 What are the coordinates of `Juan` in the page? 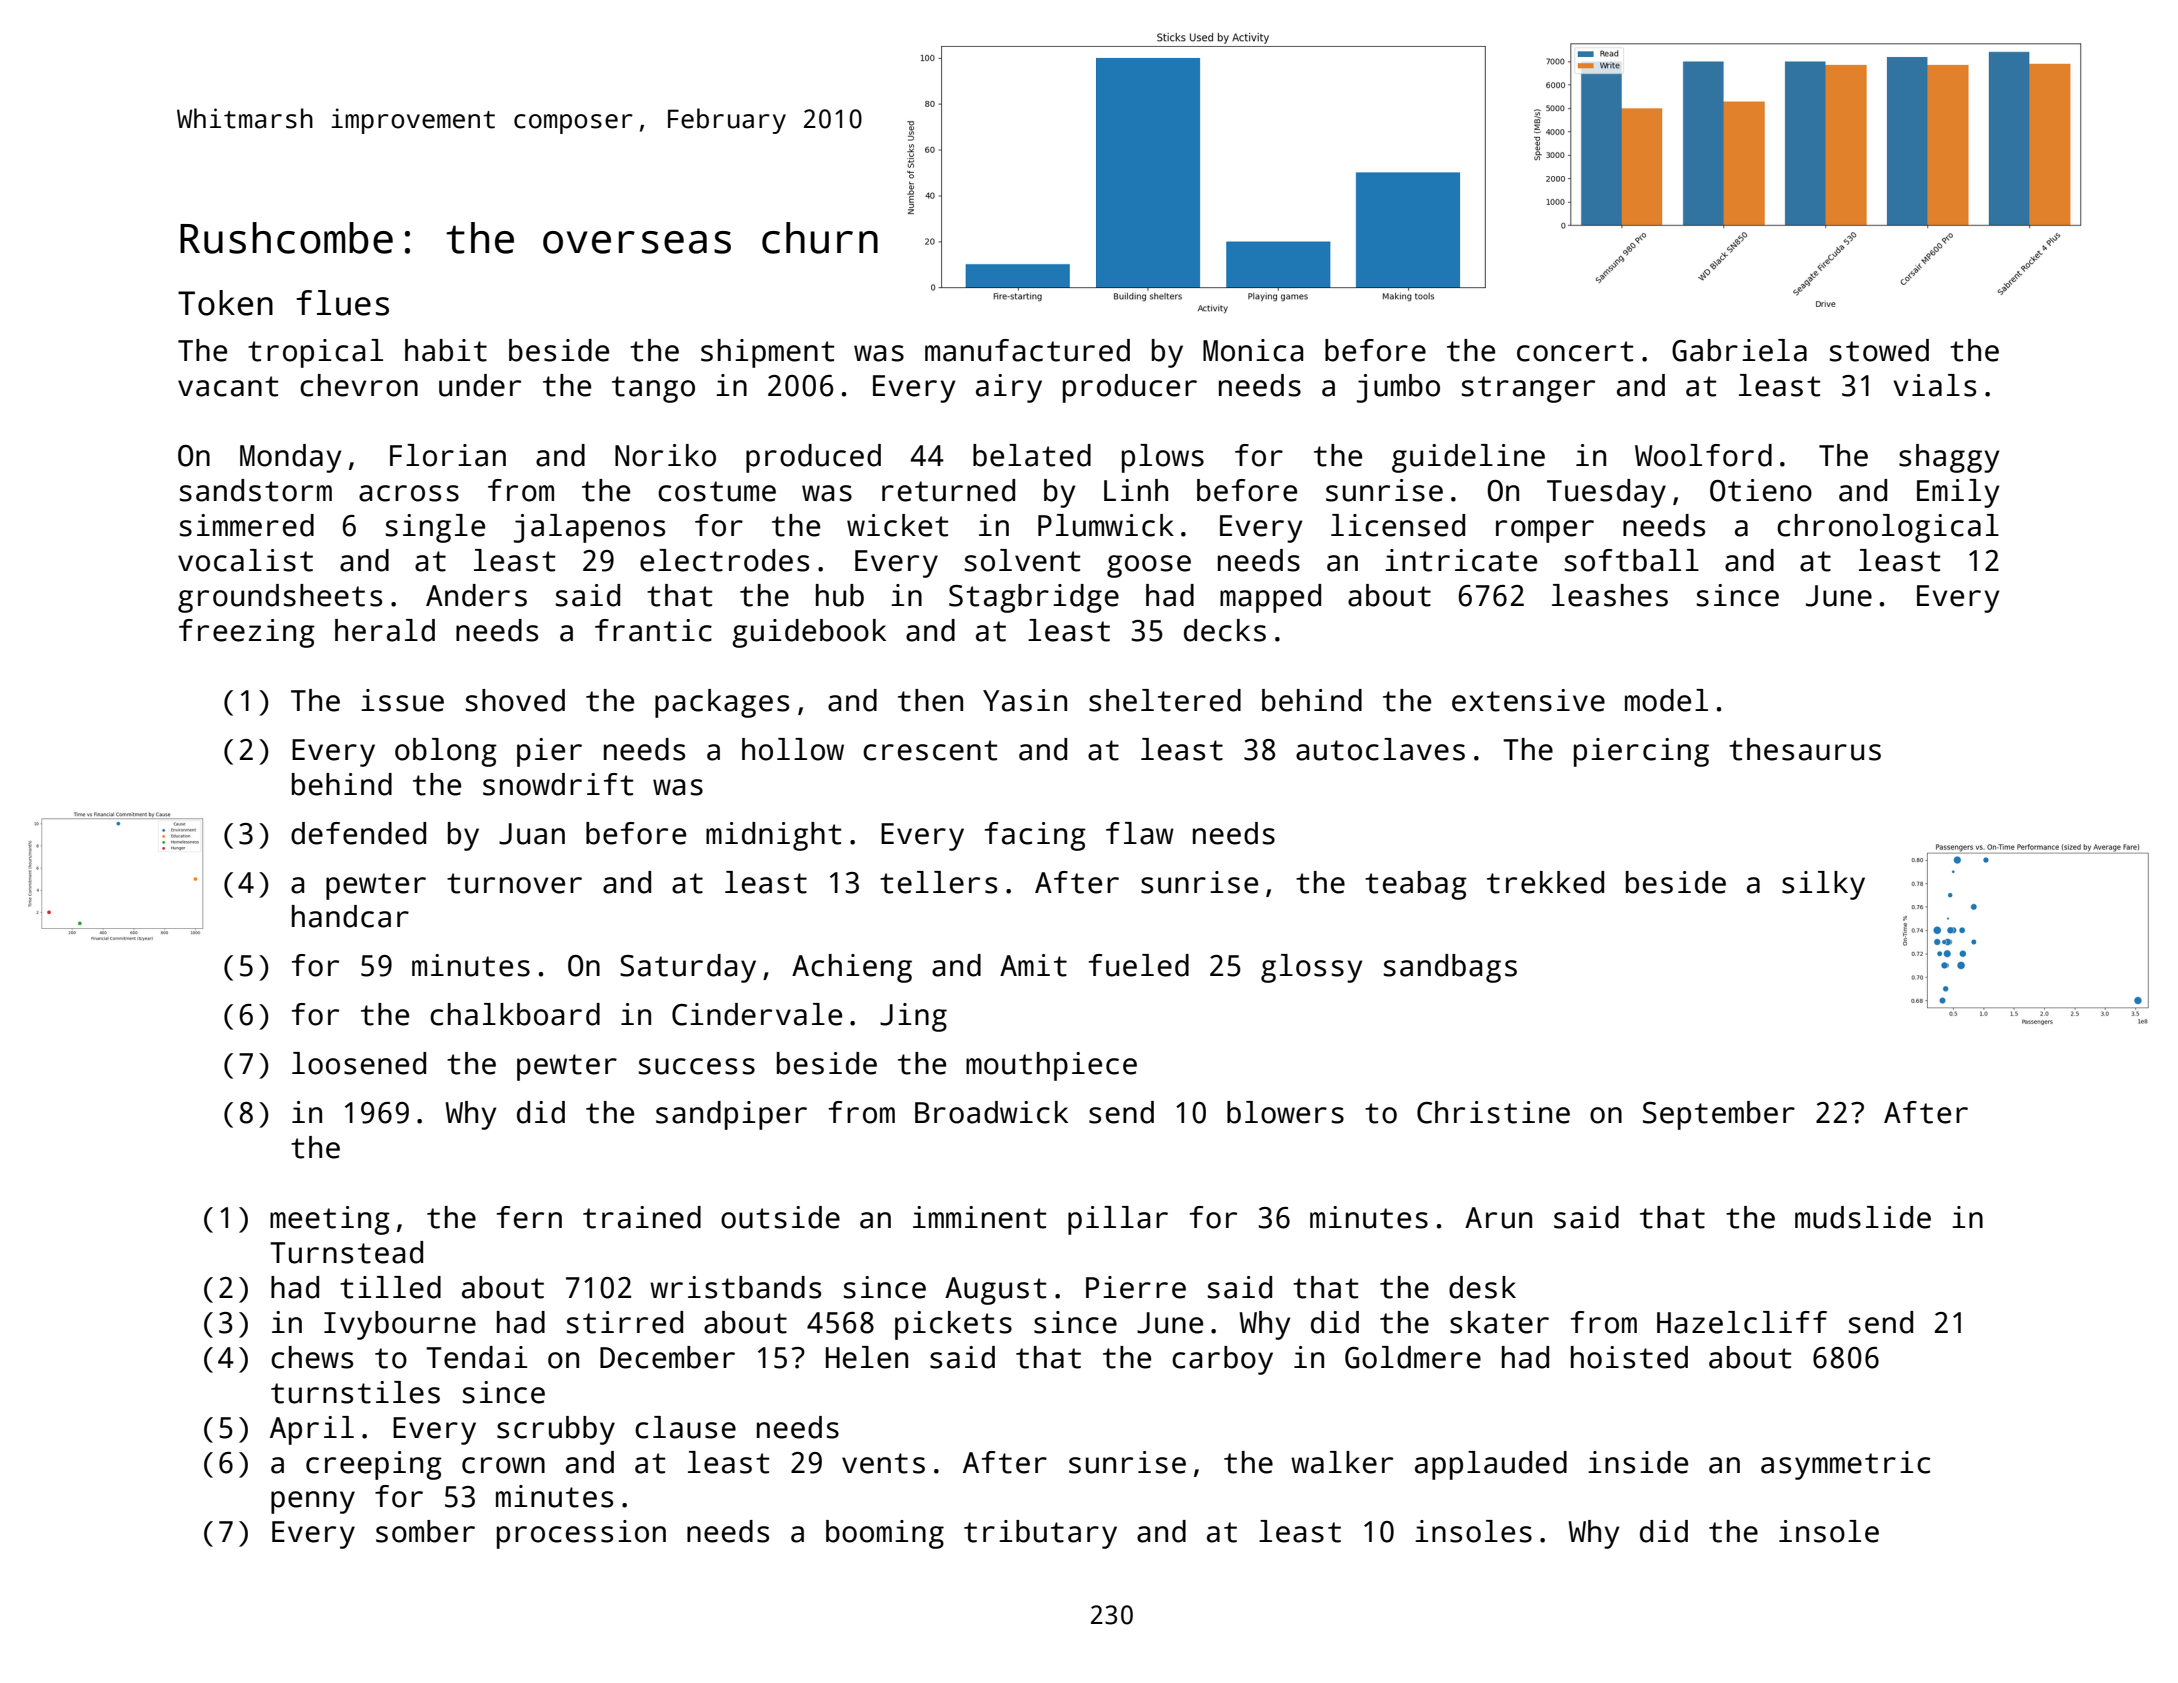 It's located at (532, 834).
